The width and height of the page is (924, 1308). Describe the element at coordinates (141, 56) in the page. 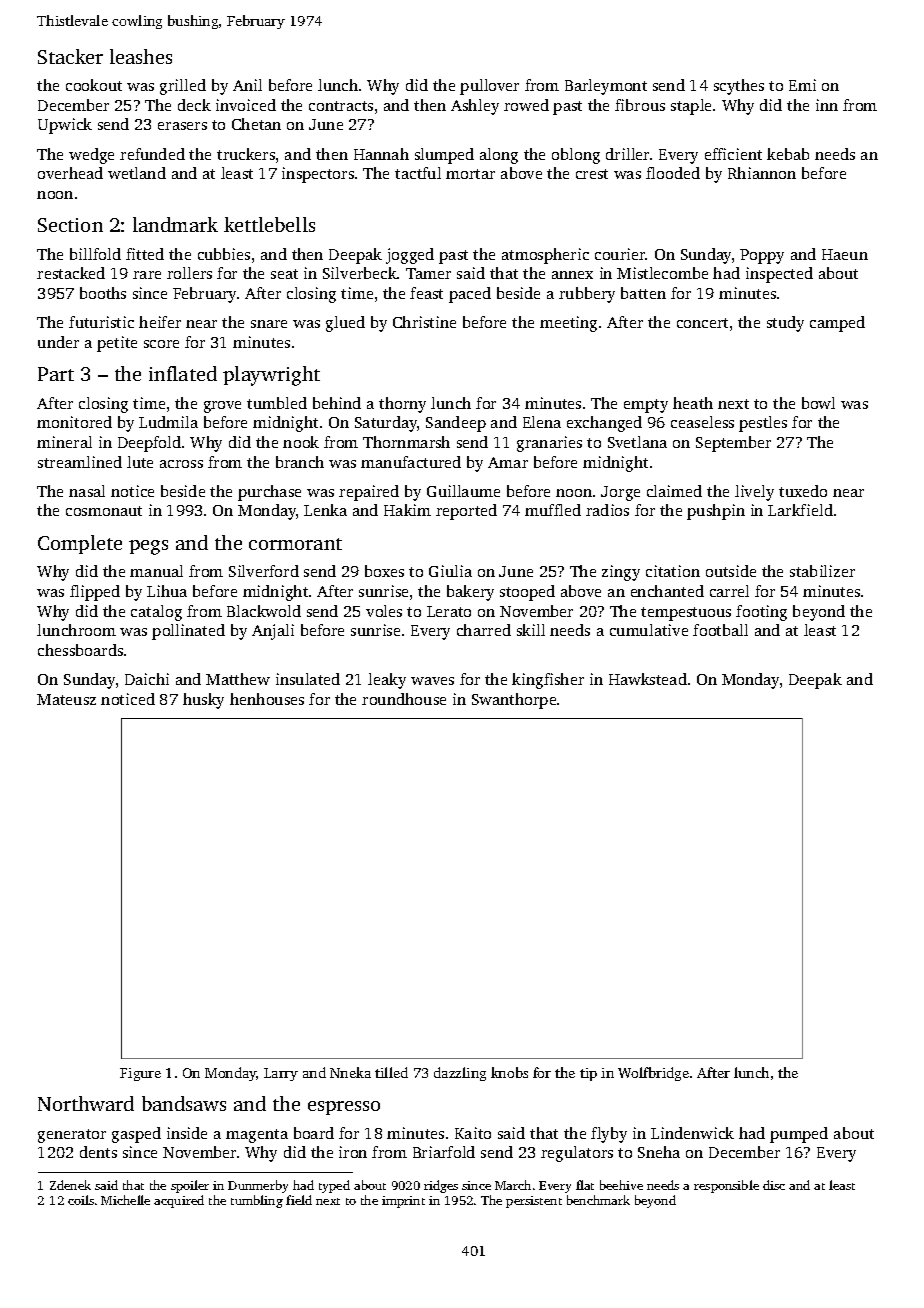

I see `leashes` at that location.
